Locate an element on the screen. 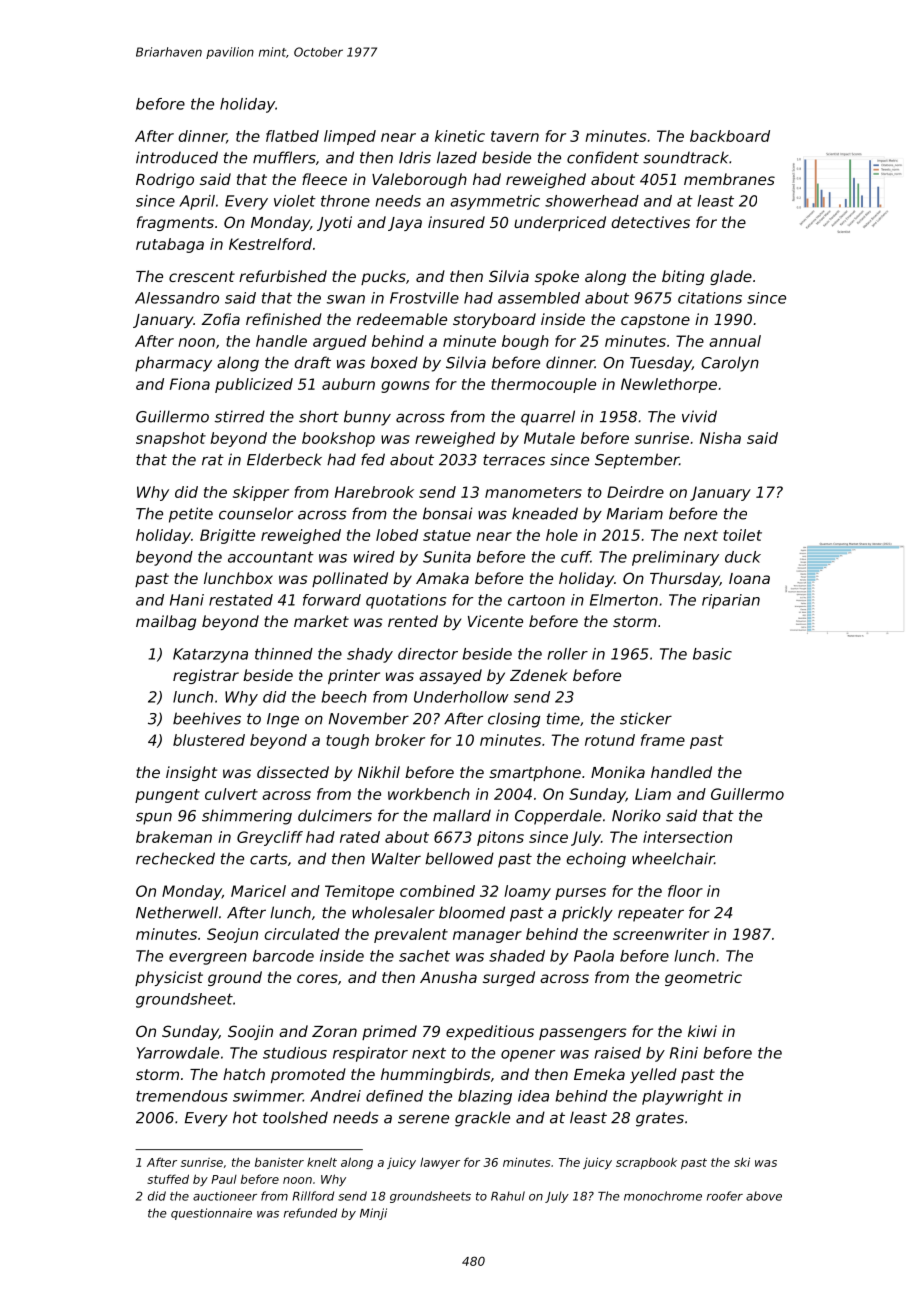 This screenshot has width=924, height=1314. gowns is located at coordinates (405, 387).
